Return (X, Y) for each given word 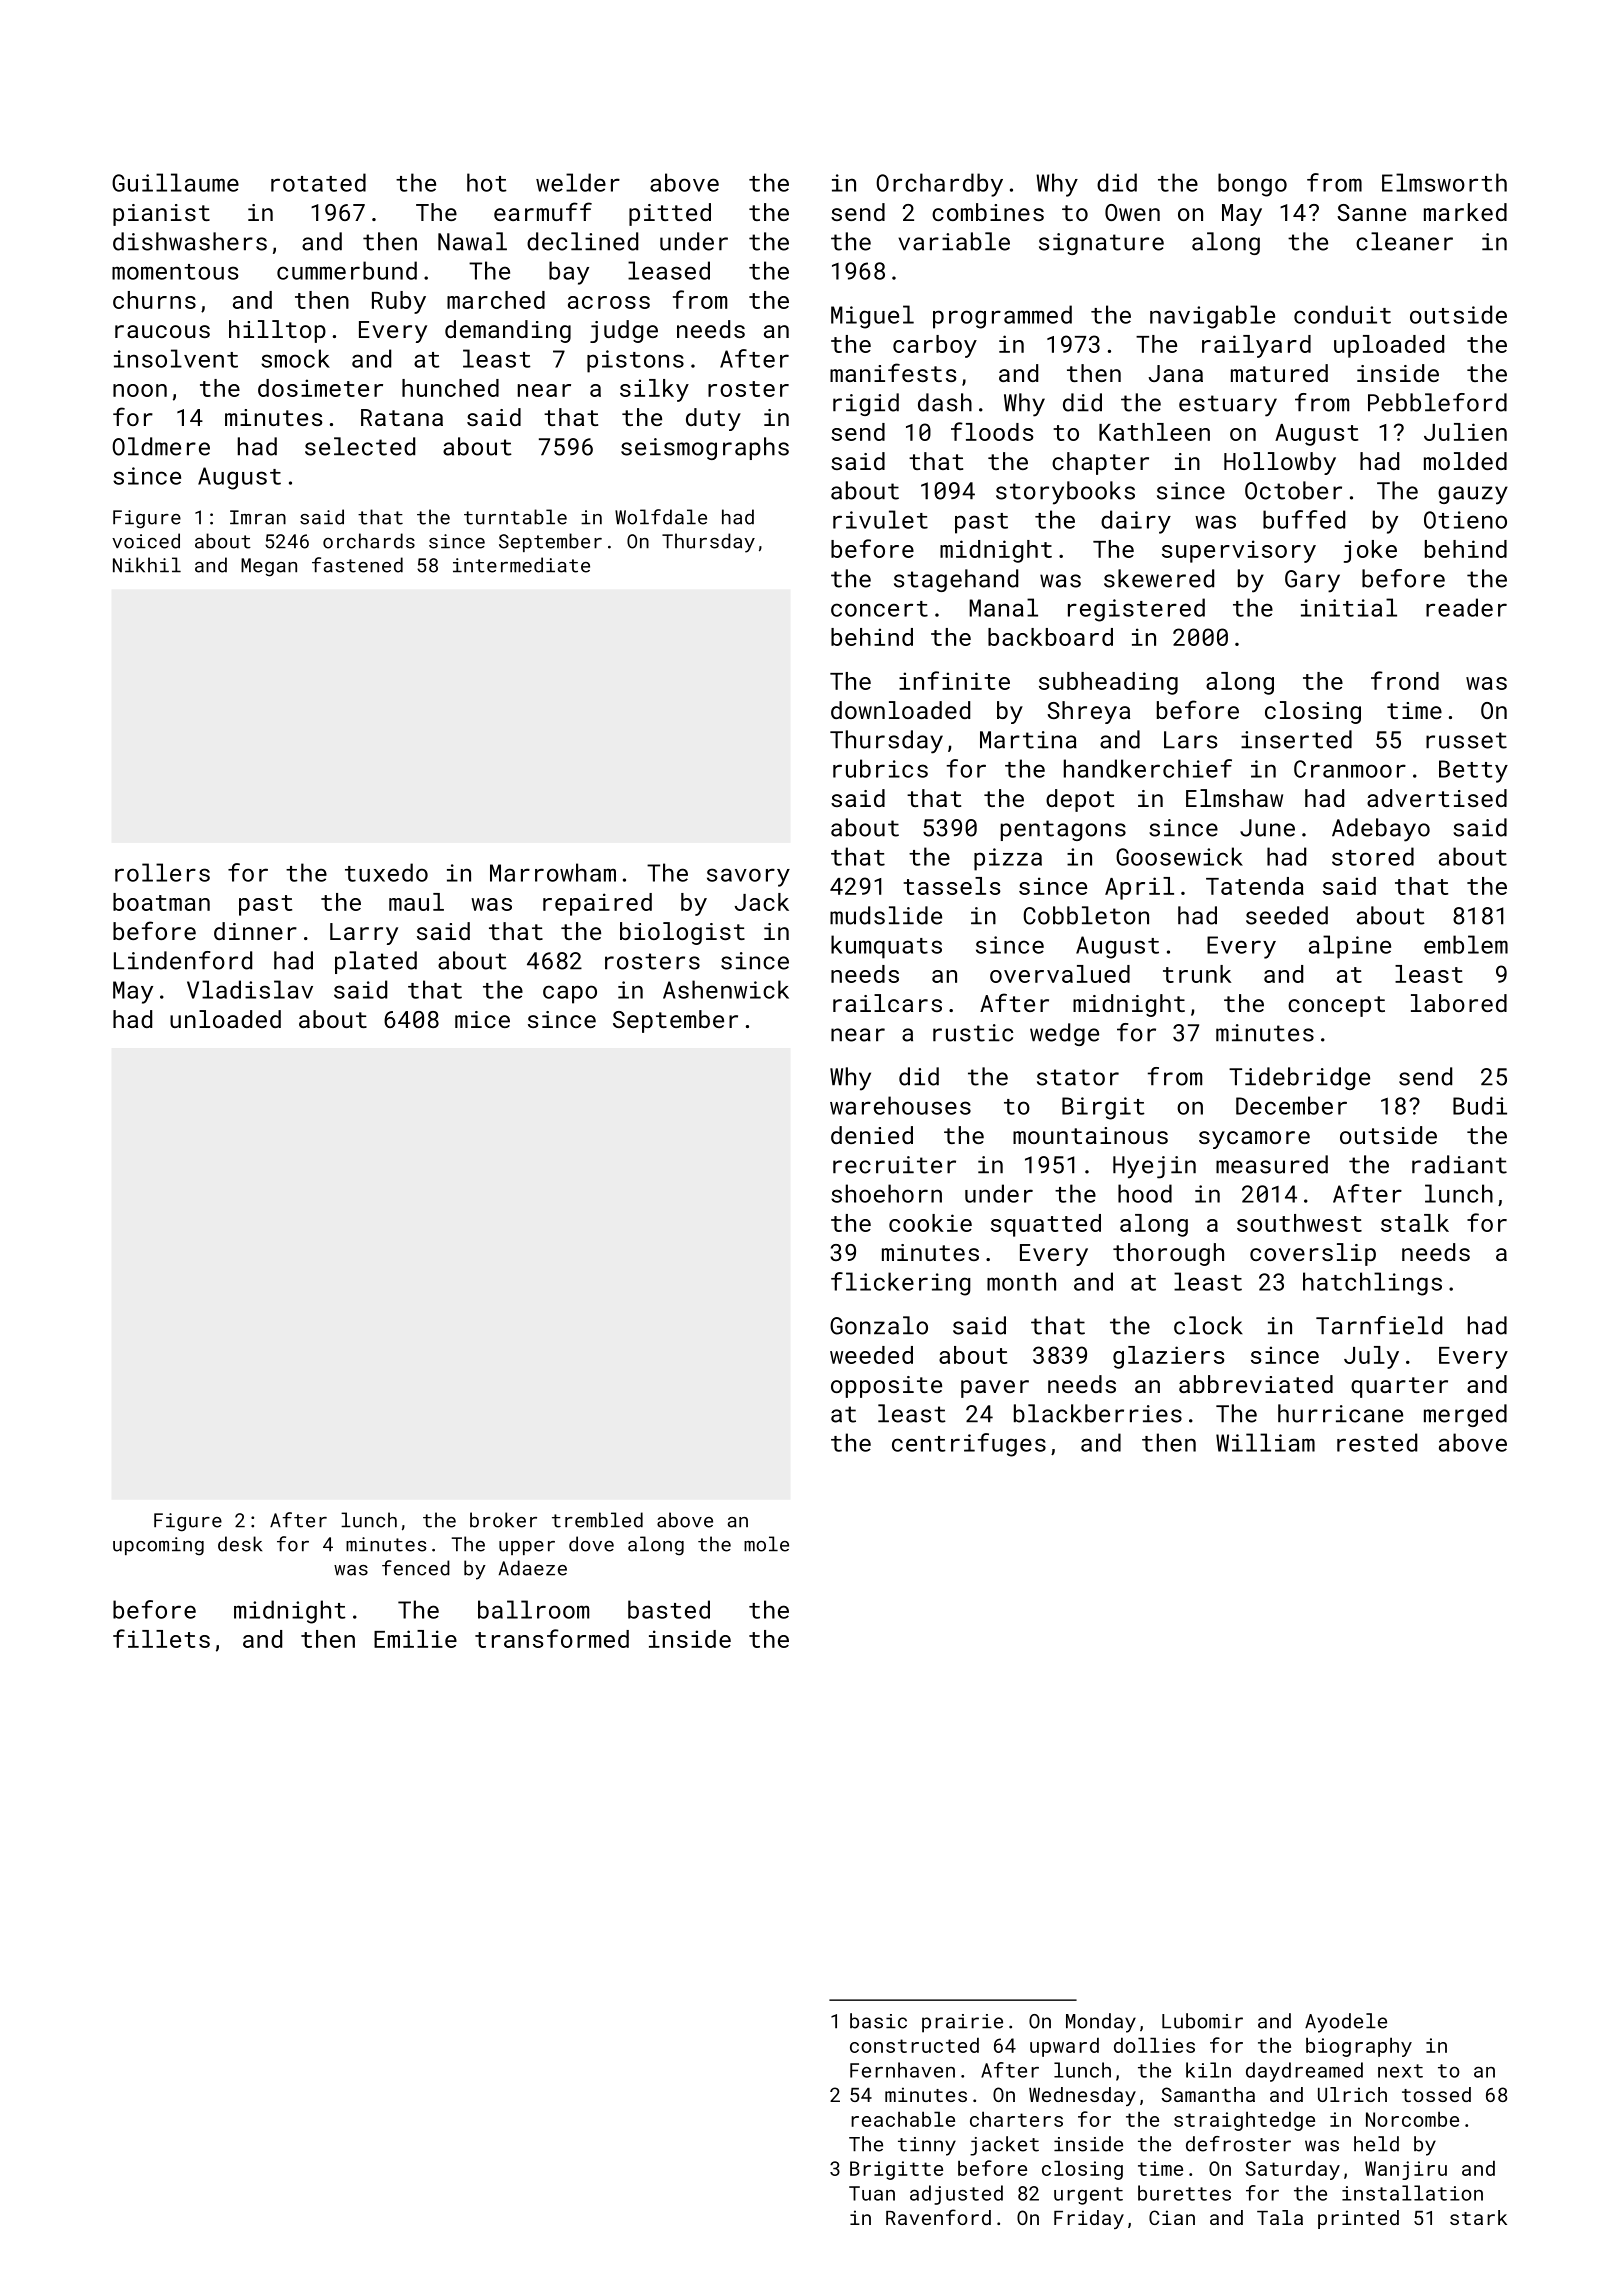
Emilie (415, 1639)
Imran (258, 517)
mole (766, 1544)
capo (570, 994)
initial (1349, 607)
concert (879, 609)
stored (1373, 856)
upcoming (158, 1546)
